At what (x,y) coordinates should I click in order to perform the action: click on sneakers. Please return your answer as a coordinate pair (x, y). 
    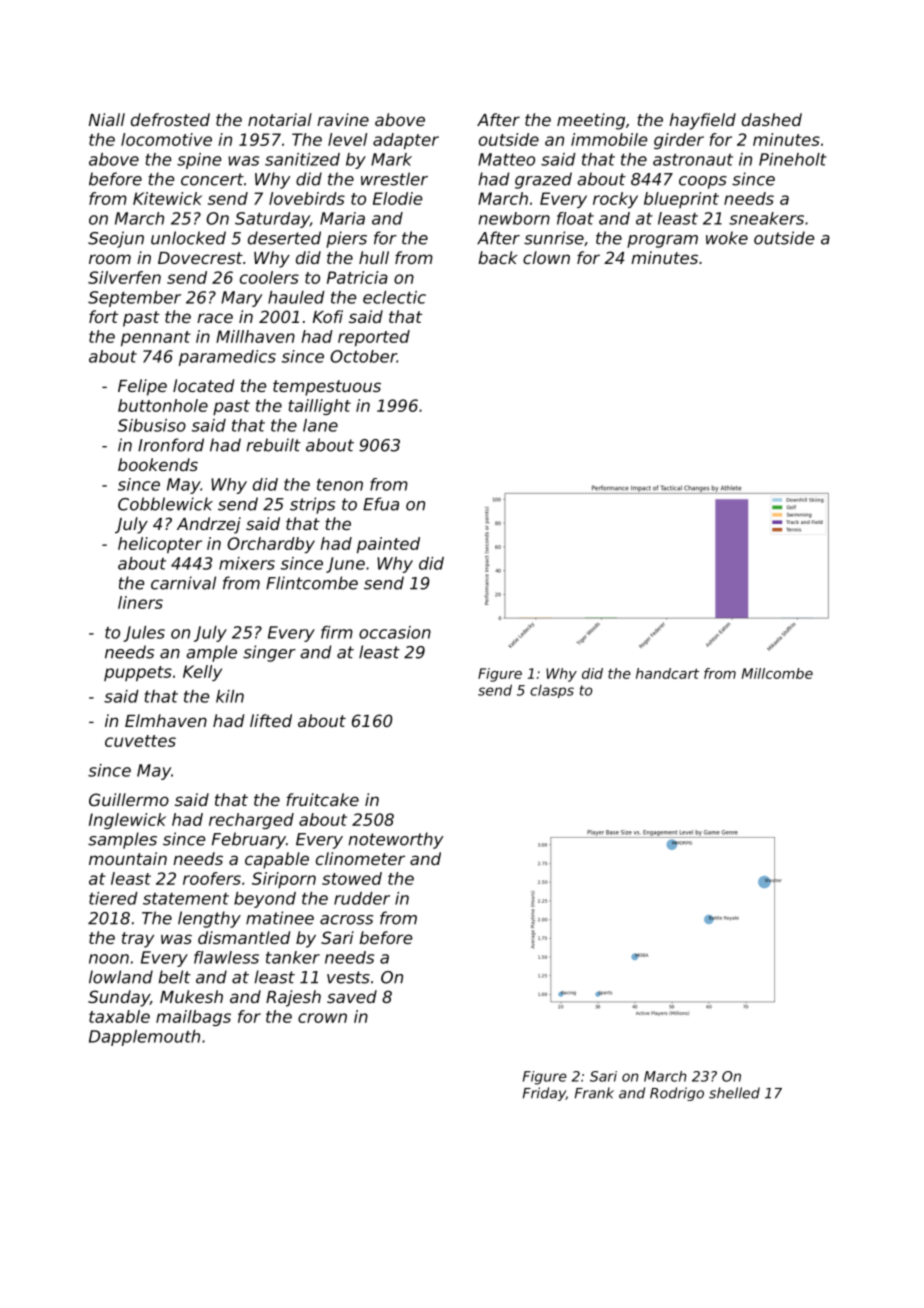
    Looking at the image, I should click on (766, 218).
